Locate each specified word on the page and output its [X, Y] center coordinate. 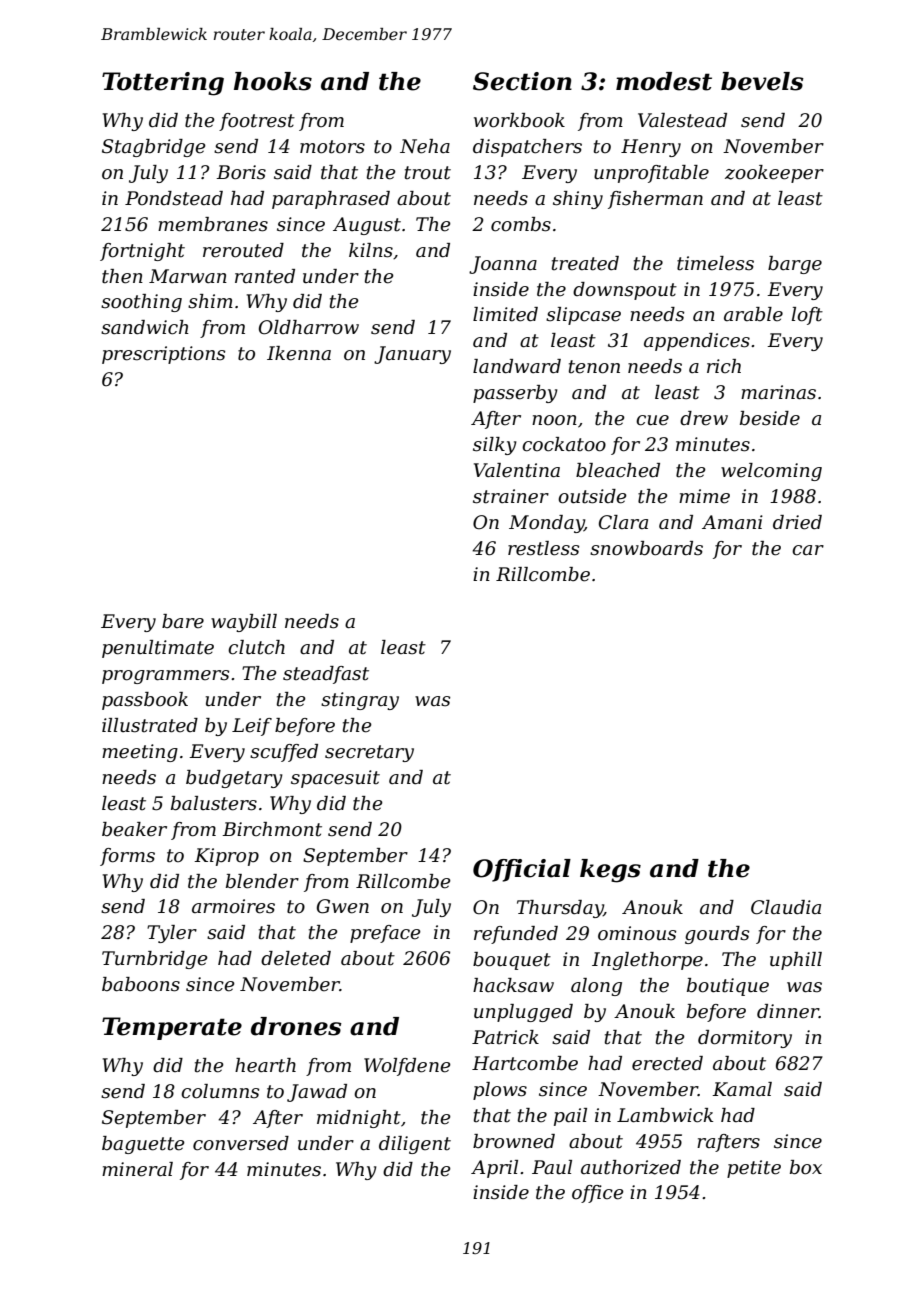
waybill [244, 623]
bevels [762, 81]
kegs [610, 871]
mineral [137, 1169]
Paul [552, 1167]
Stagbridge [154, 148]
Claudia [786, 907]
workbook [519, 120]
